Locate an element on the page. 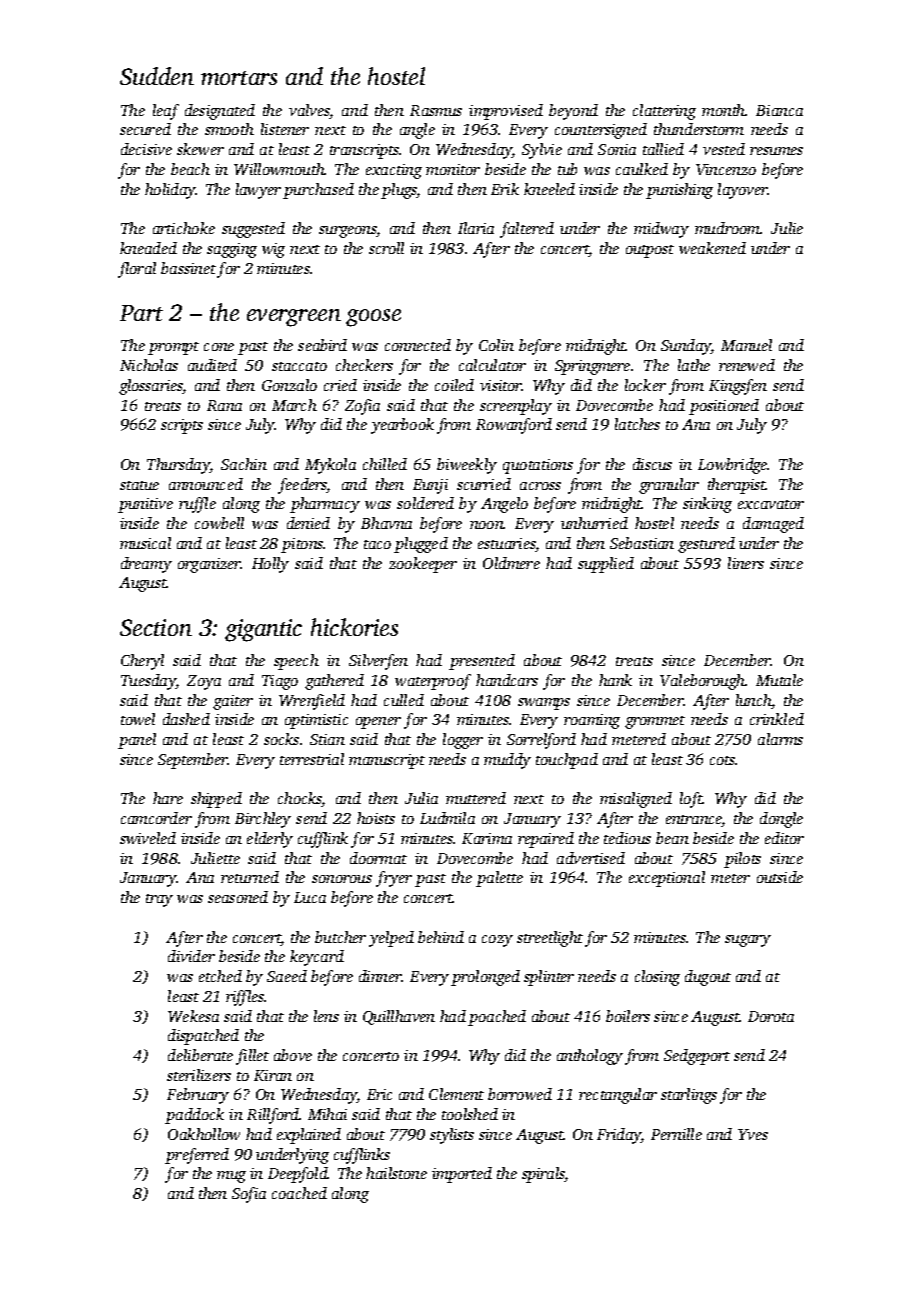  liners is located at coordinates (746, 563).
